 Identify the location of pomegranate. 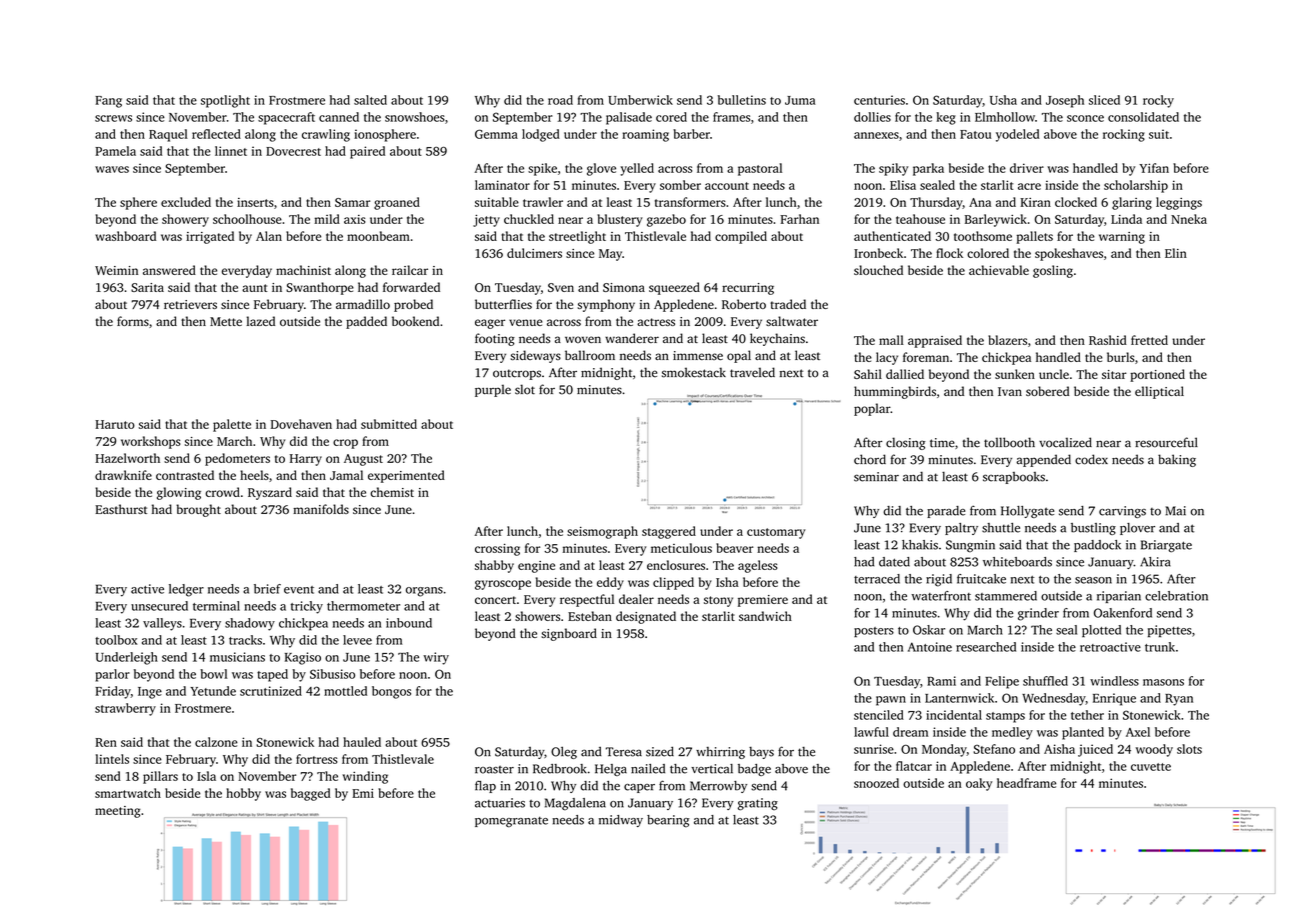
(511, 822).
